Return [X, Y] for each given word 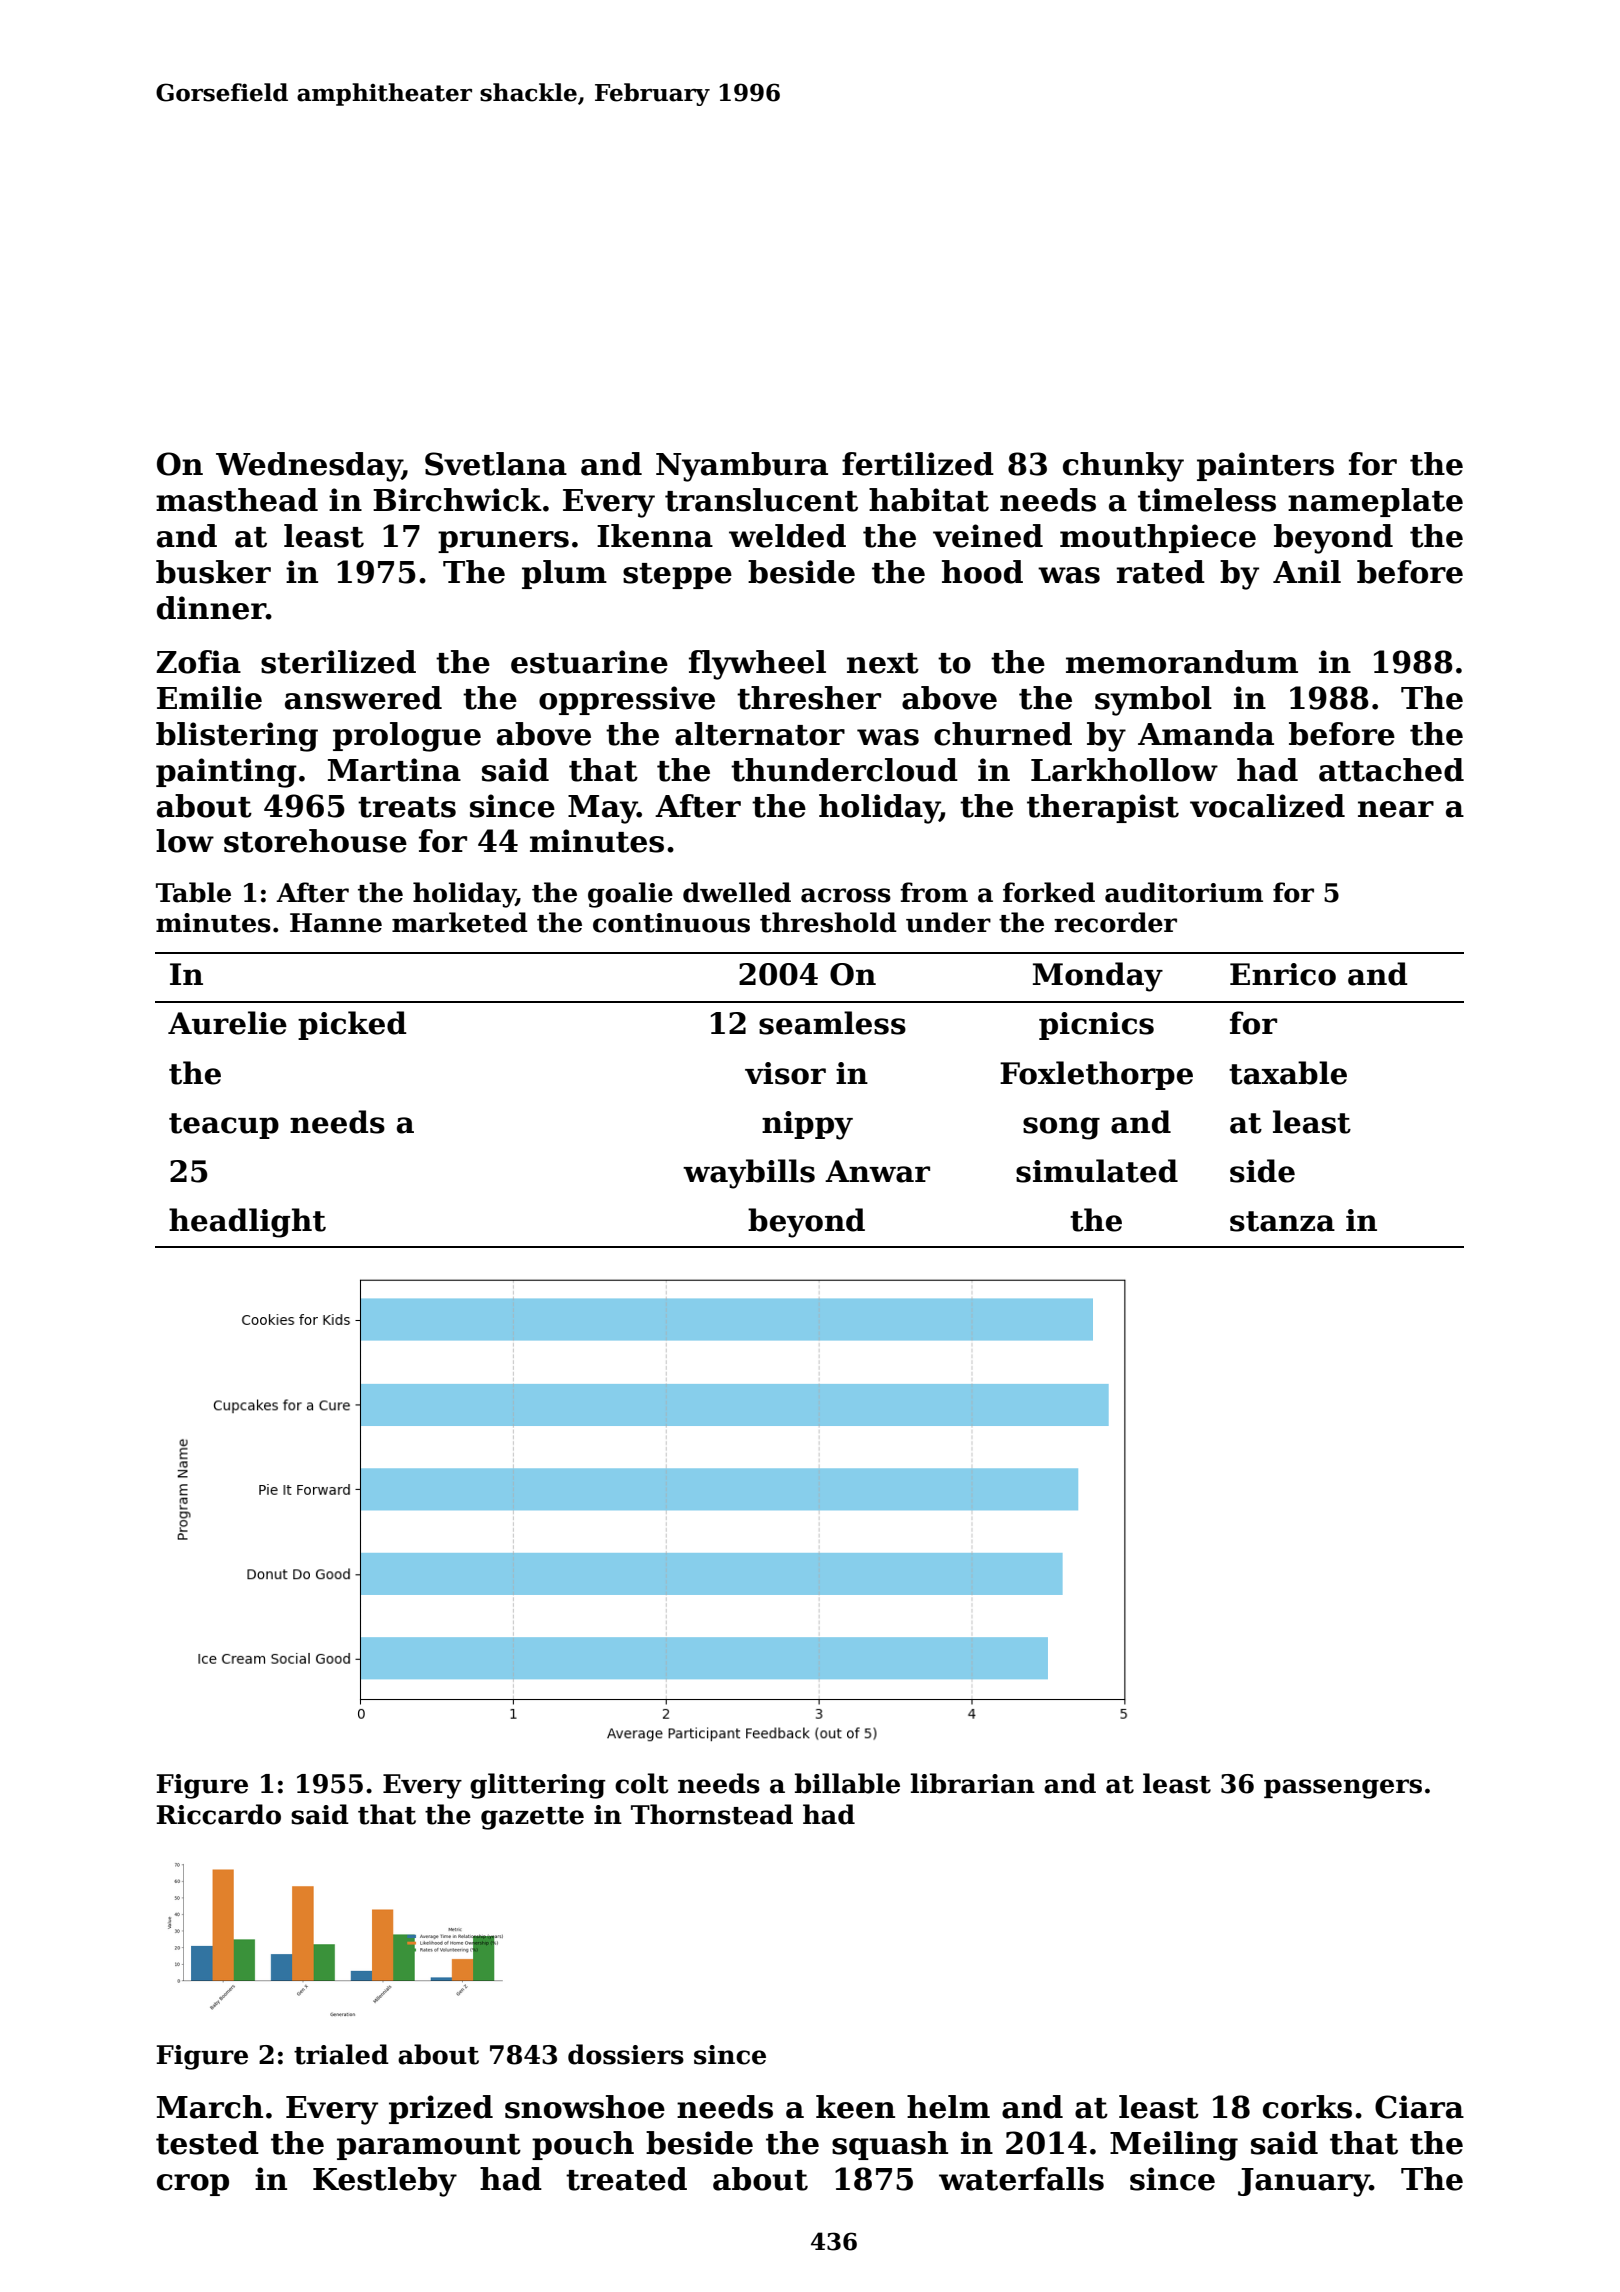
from [934, 892]
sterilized [338, 662]
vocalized [1267, 806]
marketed [460, 922]
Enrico [1283, 974]
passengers [1343, 1789]
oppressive [627, 700]
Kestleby [385, 2182]
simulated [1097, 1171]
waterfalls [1021, 2179]
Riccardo [219, 1814]
